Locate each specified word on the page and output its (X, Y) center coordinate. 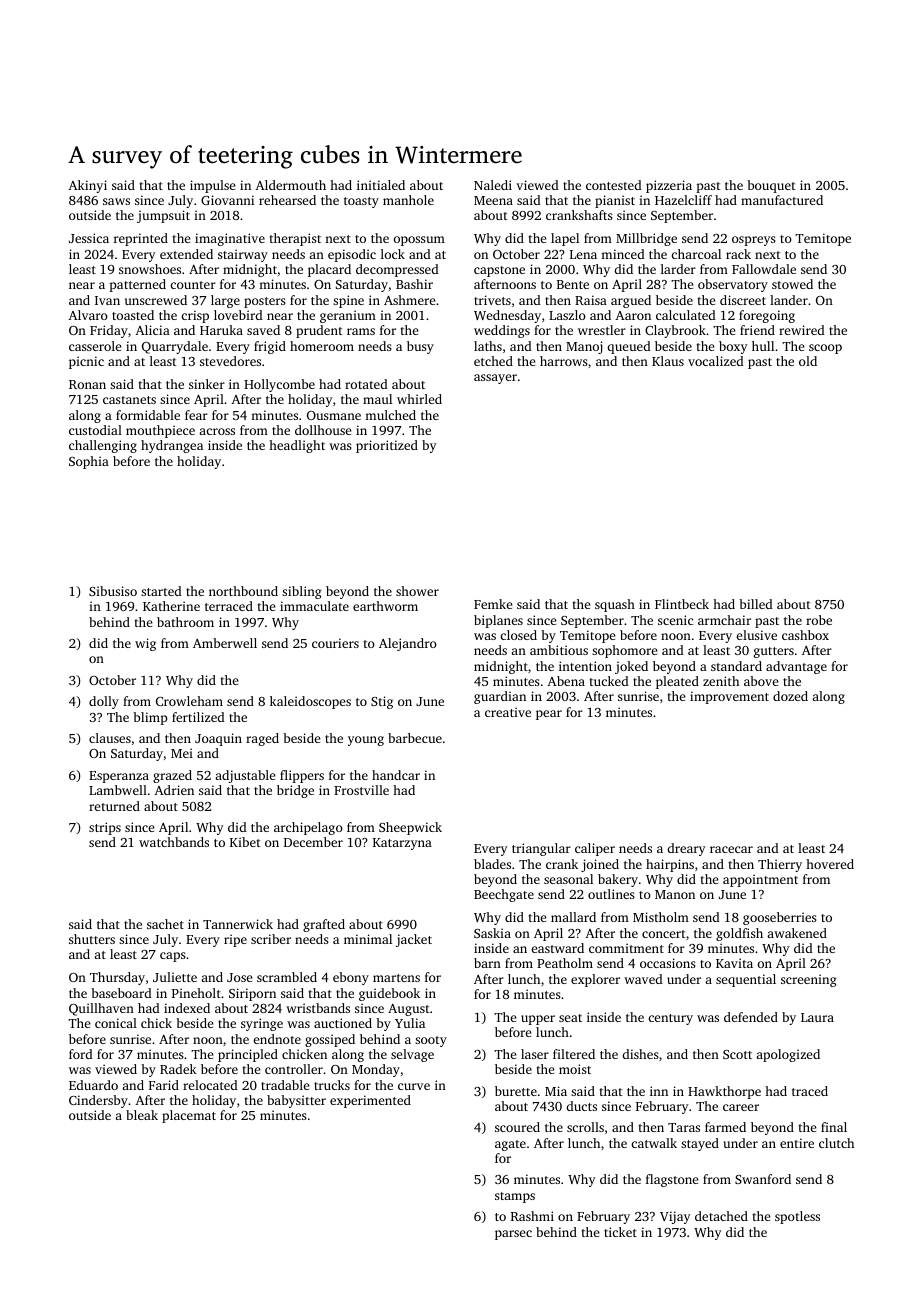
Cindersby (98, 1101)
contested (614, 185)
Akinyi (87, 186)
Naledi (493, 185)
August (409, 1010)
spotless (797, 1217)
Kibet (245, 842)
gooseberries (780, 918)
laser (535, 1054)
